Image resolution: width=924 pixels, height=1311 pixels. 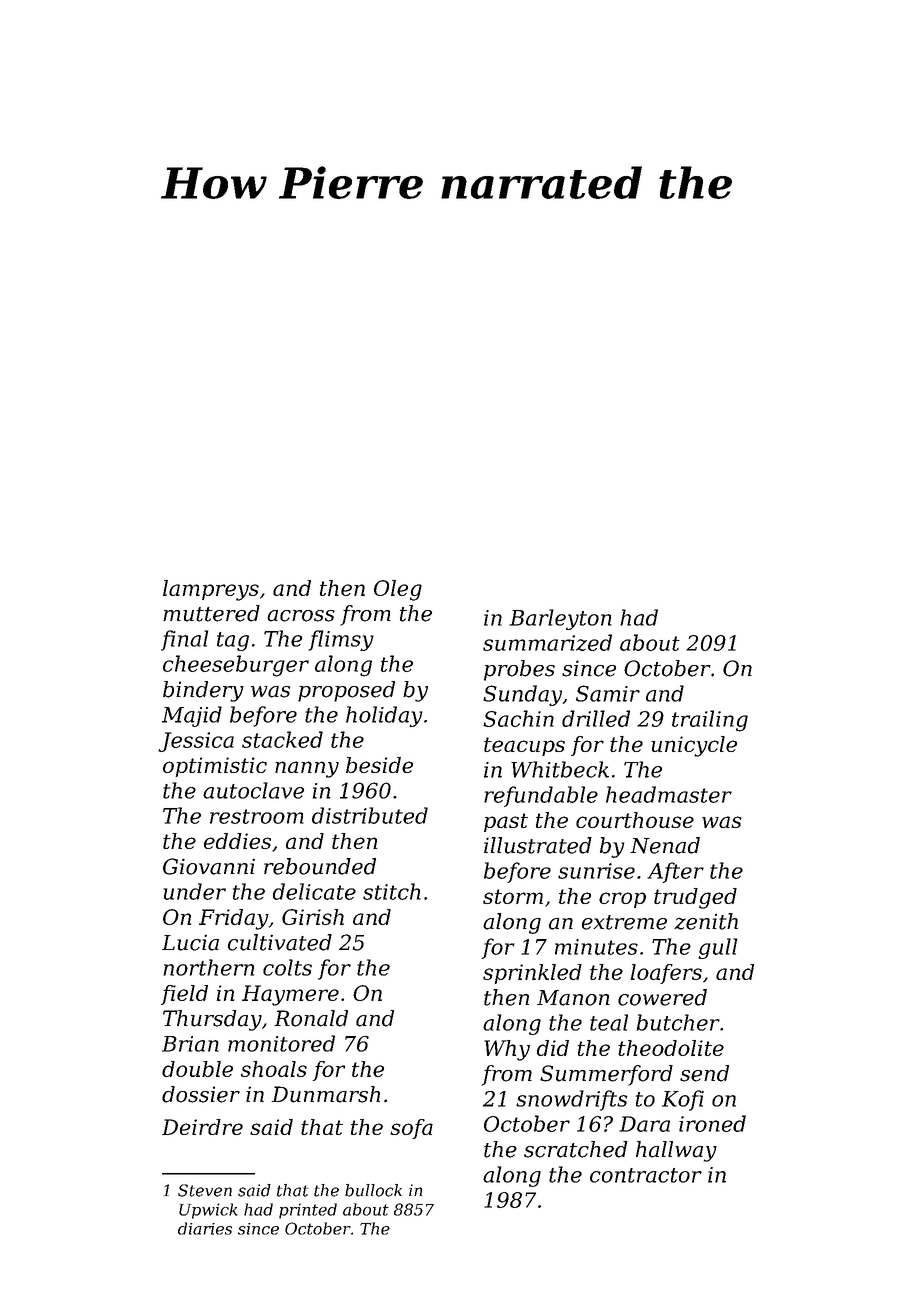 What do you see at coordinates (560, 619) in the screenshot?
I see `Barleyton` at bounding box center [560, 619].
